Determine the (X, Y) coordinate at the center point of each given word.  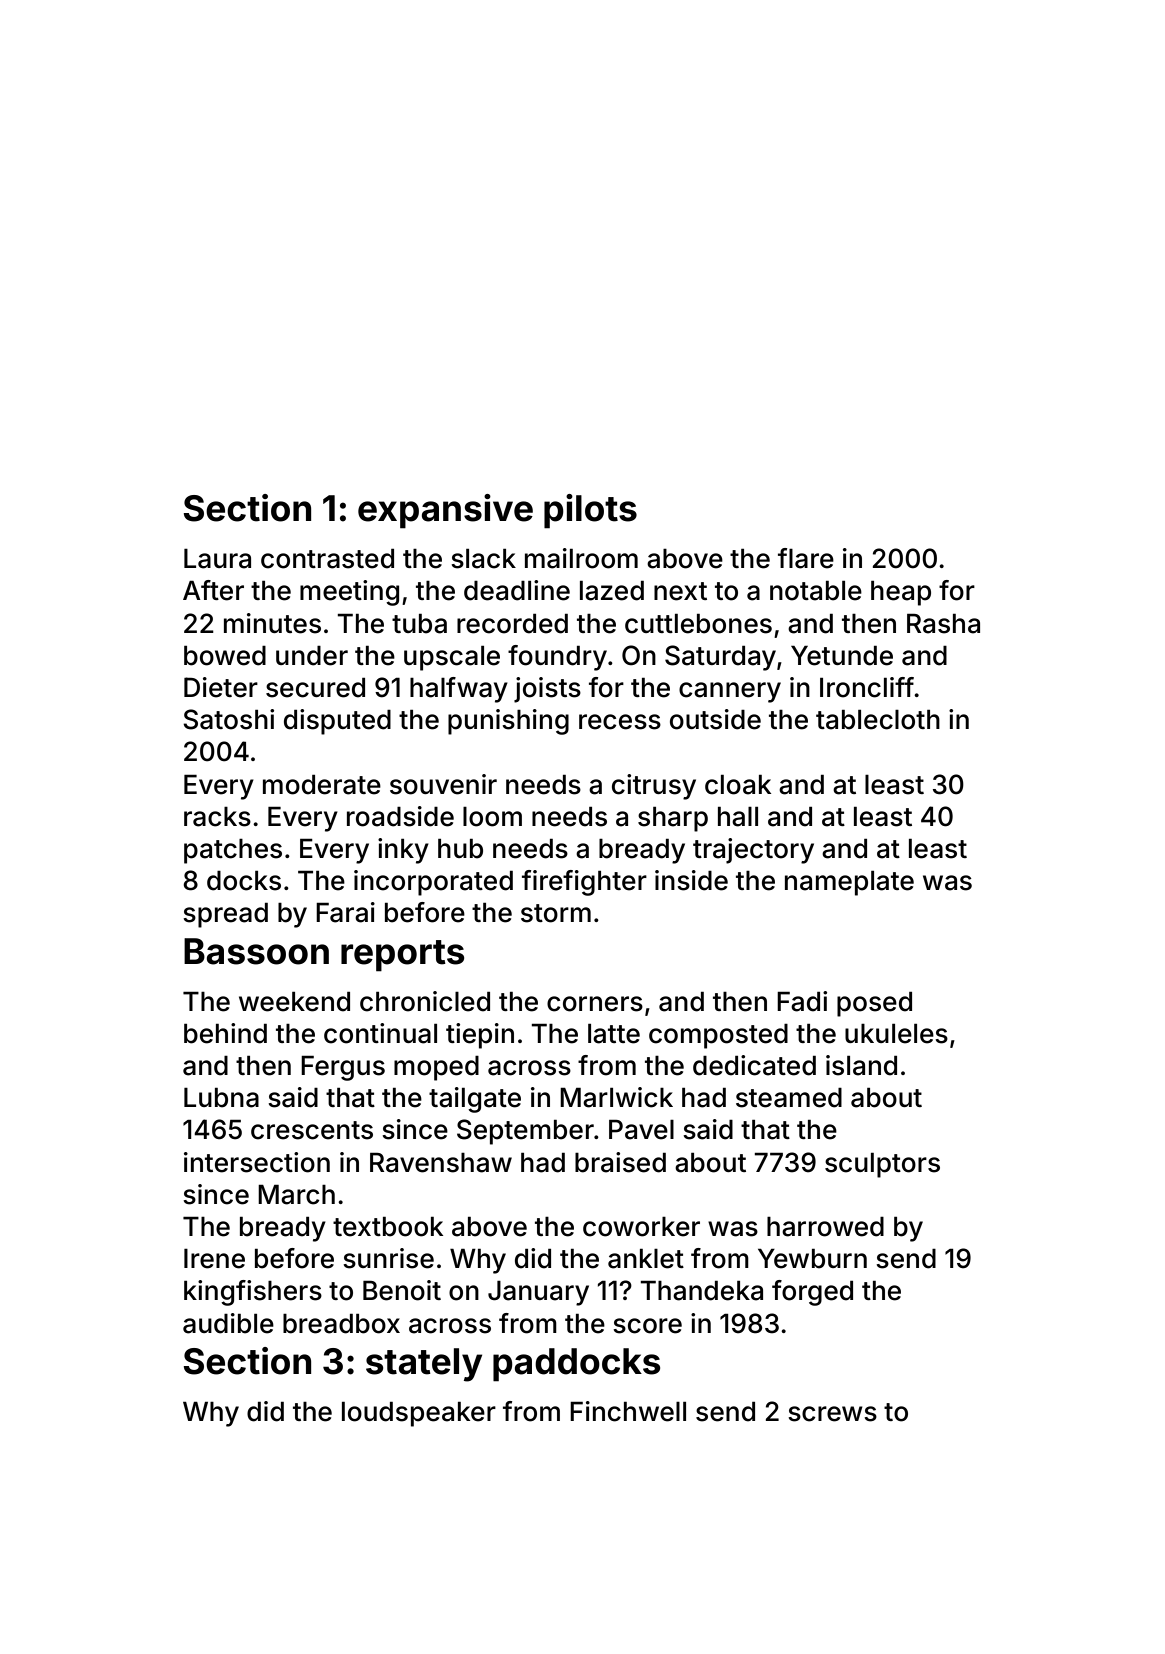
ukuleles (896, 1034)
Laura (217, 559)
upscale (452, 658)
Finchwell (628, 1411)
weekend (294, 1002)
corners (595, 1004)
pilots (590, 511)
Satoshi (228, 719)
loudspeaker (419, 1414)
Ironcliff (867, 687)
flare (806, 558)
